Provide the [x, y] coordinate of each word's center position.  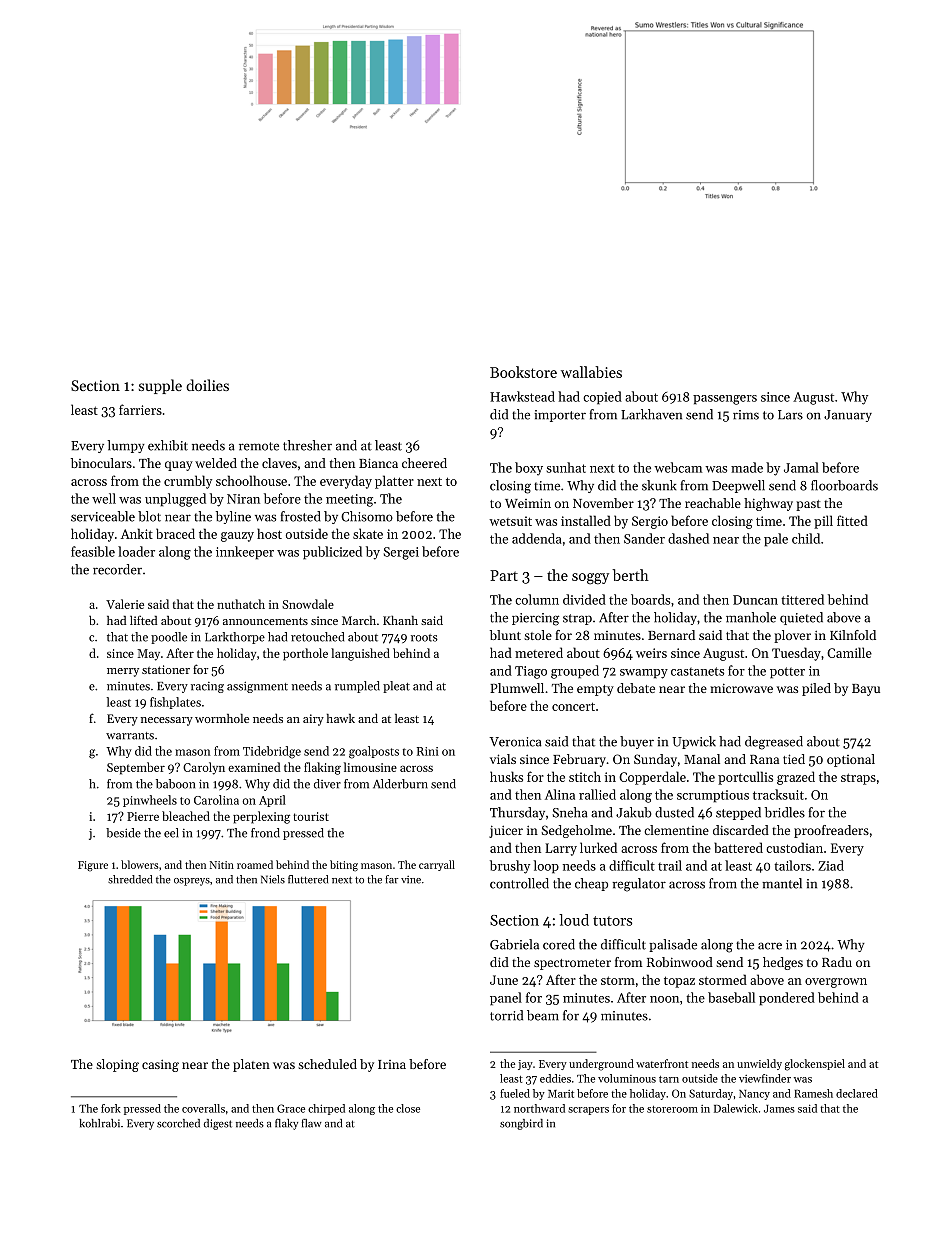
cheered [424, 463]
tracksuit [778, 794]
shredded [130, 879]
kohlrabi [100, 1123]
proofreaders [831, 831]
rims [746, 415]
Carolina [216, 800]
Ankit [137, 533]
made [747, 467]
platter [394, 482]
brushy [510, 867]
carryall [437, 865]
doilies [207, 385]
